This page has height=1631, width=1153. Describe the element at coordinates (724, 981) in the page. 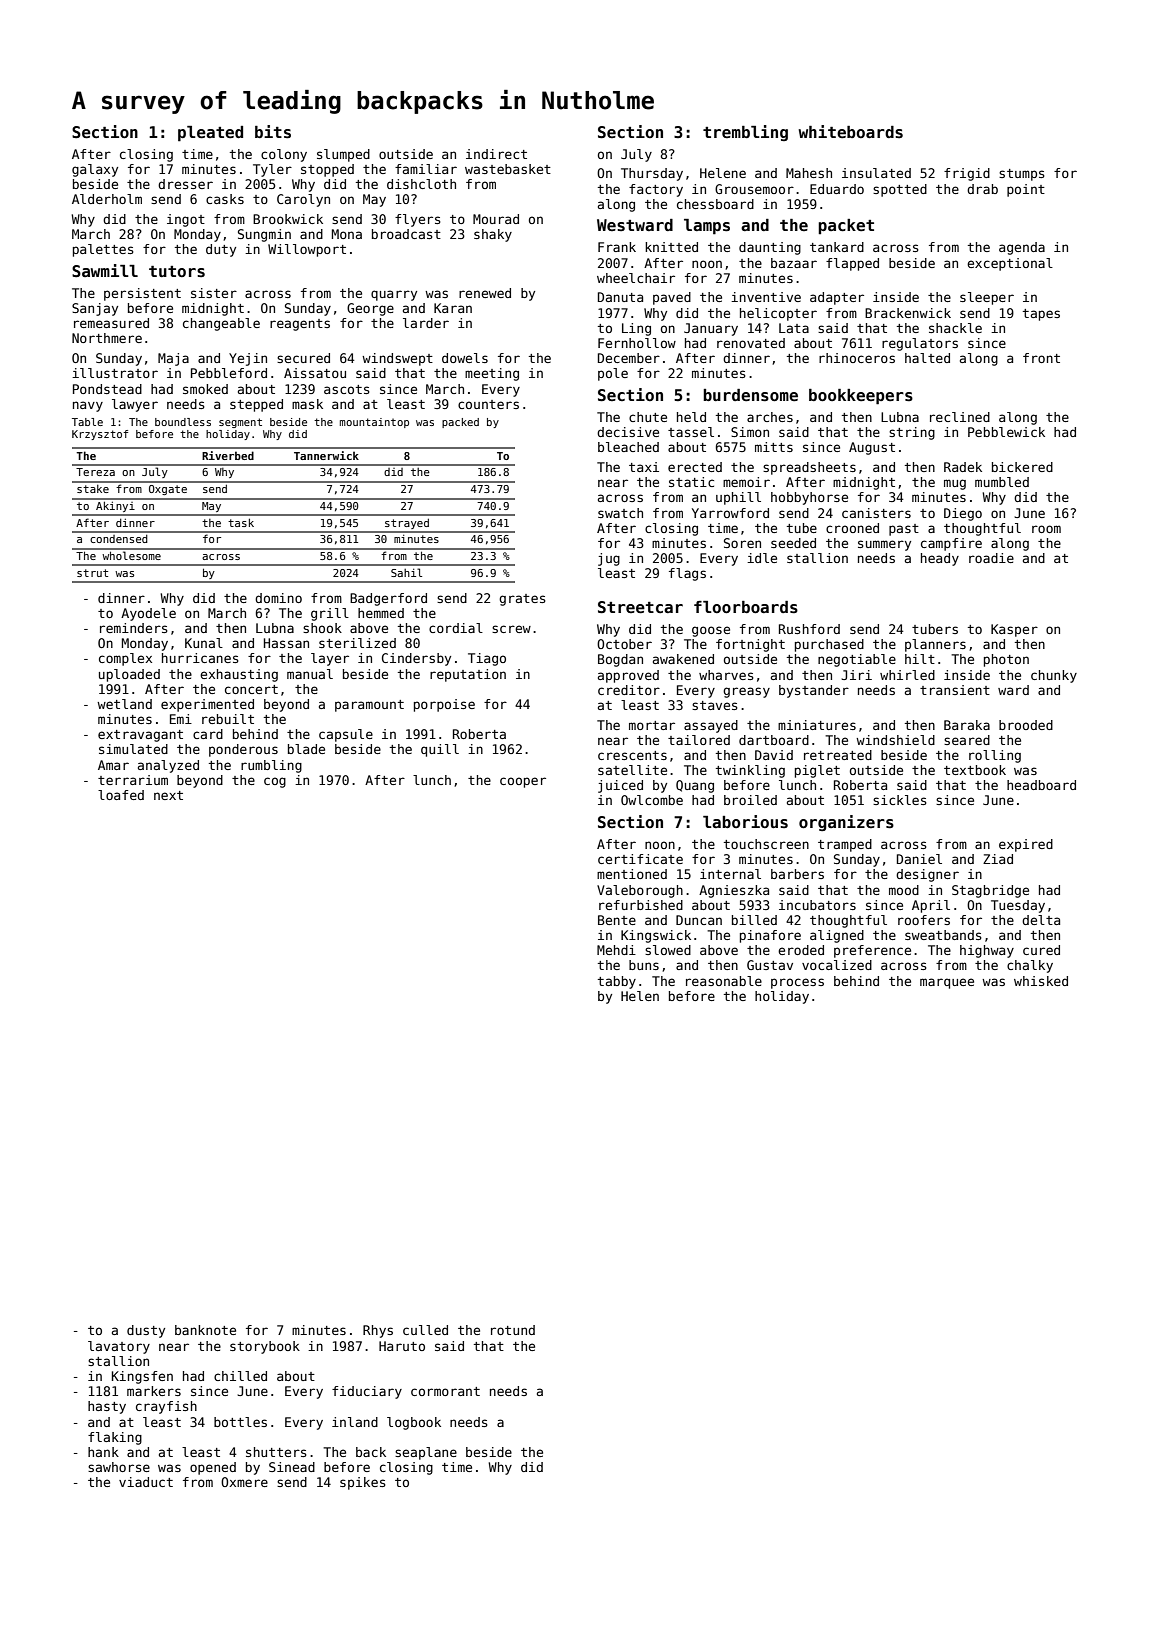

I see `reasonable` at that location.
